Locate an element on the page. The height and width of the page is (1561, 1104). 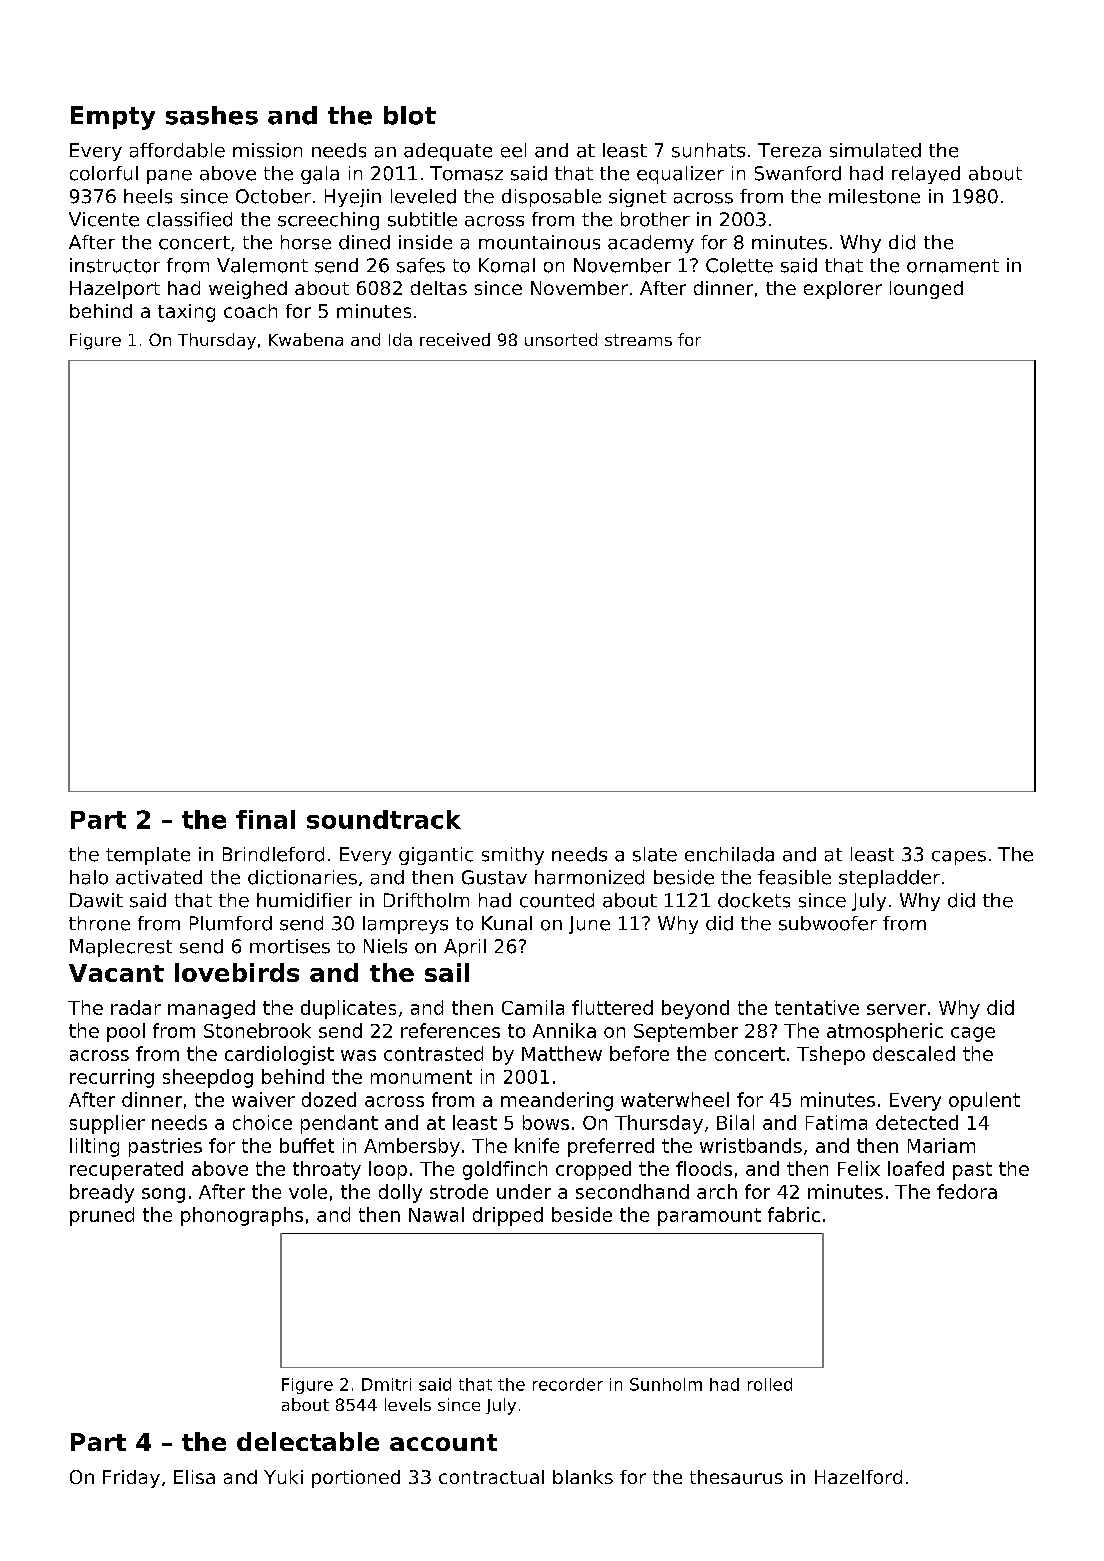
dockets is located at coordinates (754, 900).
